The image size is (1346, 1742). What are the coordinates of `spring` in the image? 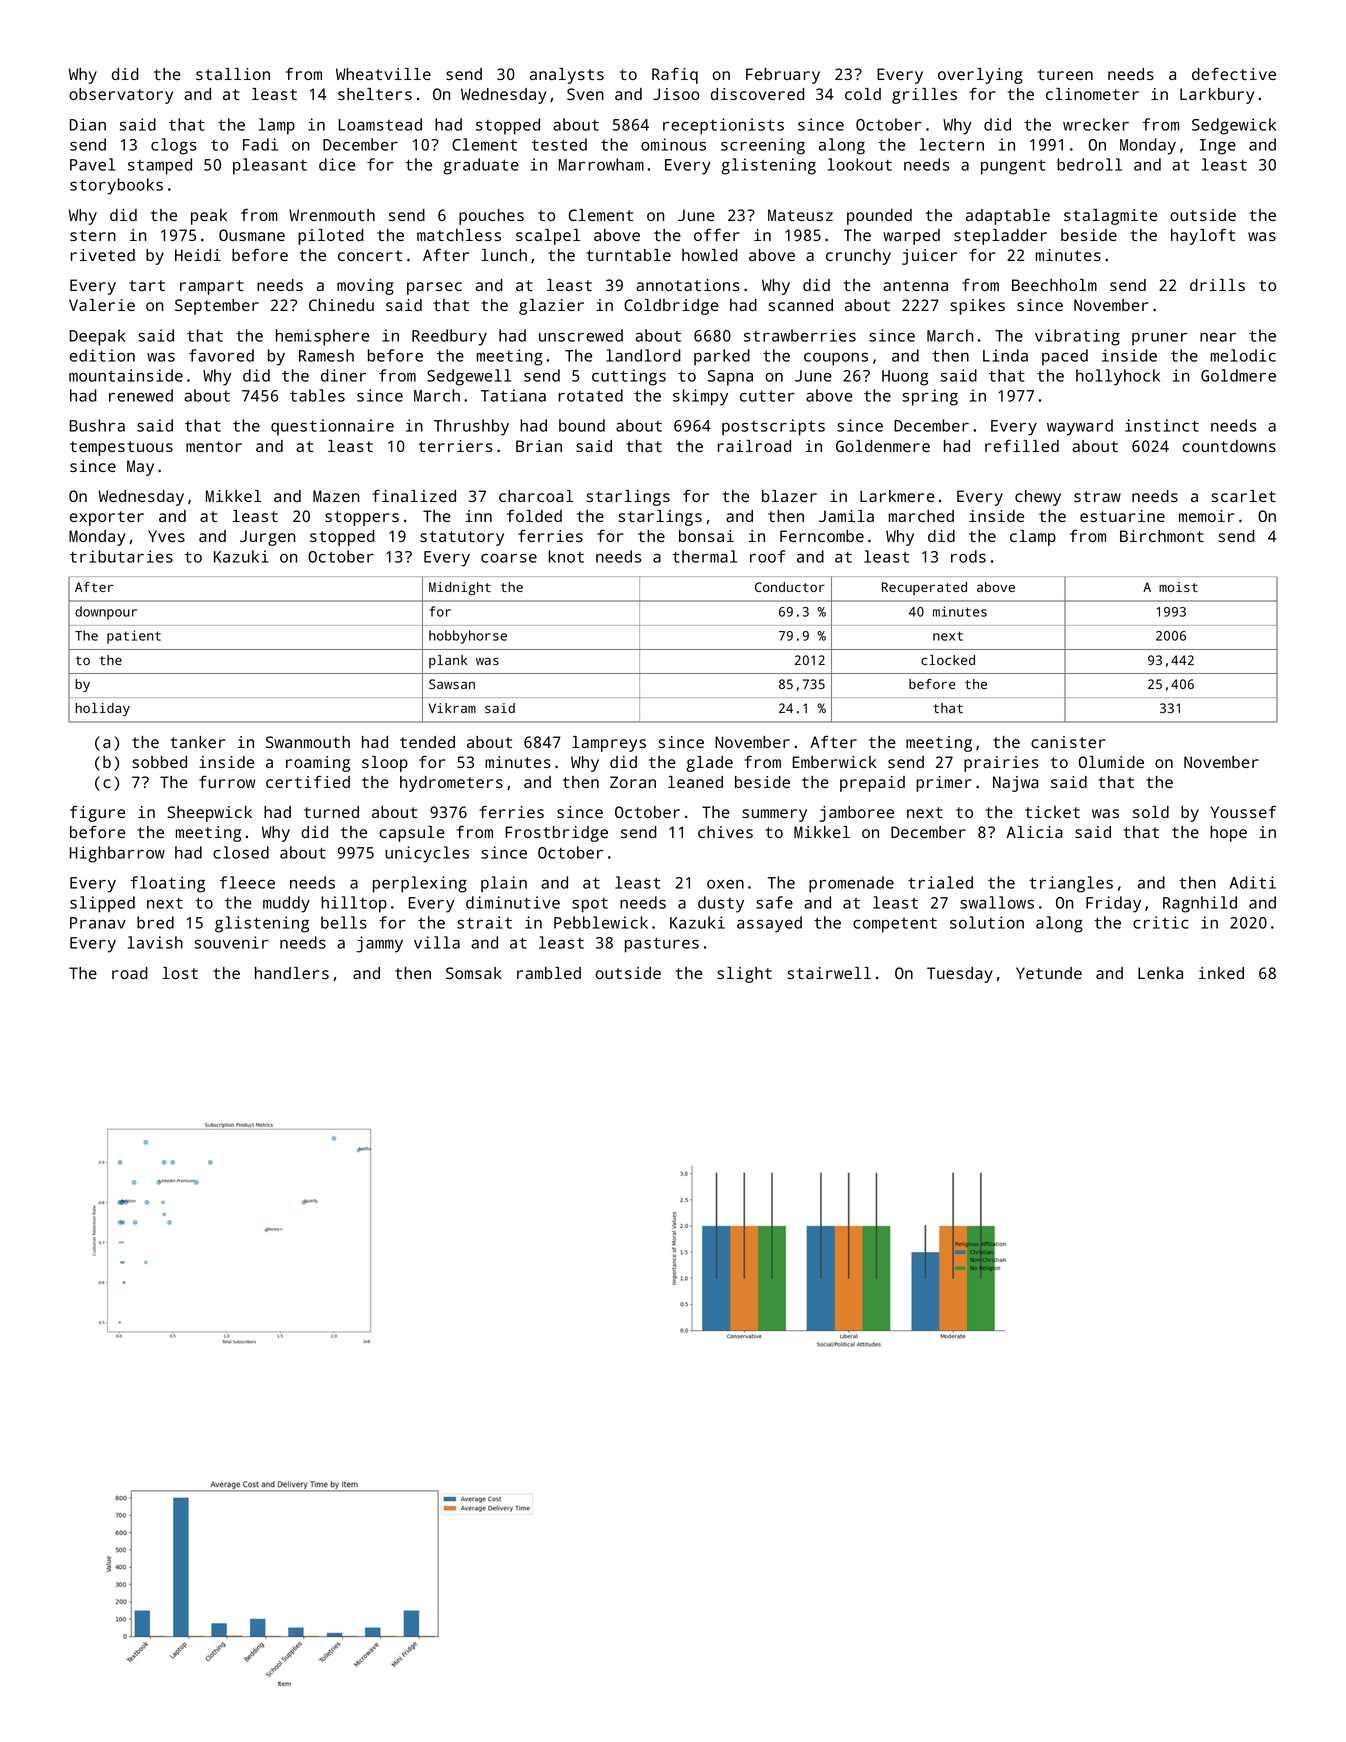 It's located at (930, 397).
